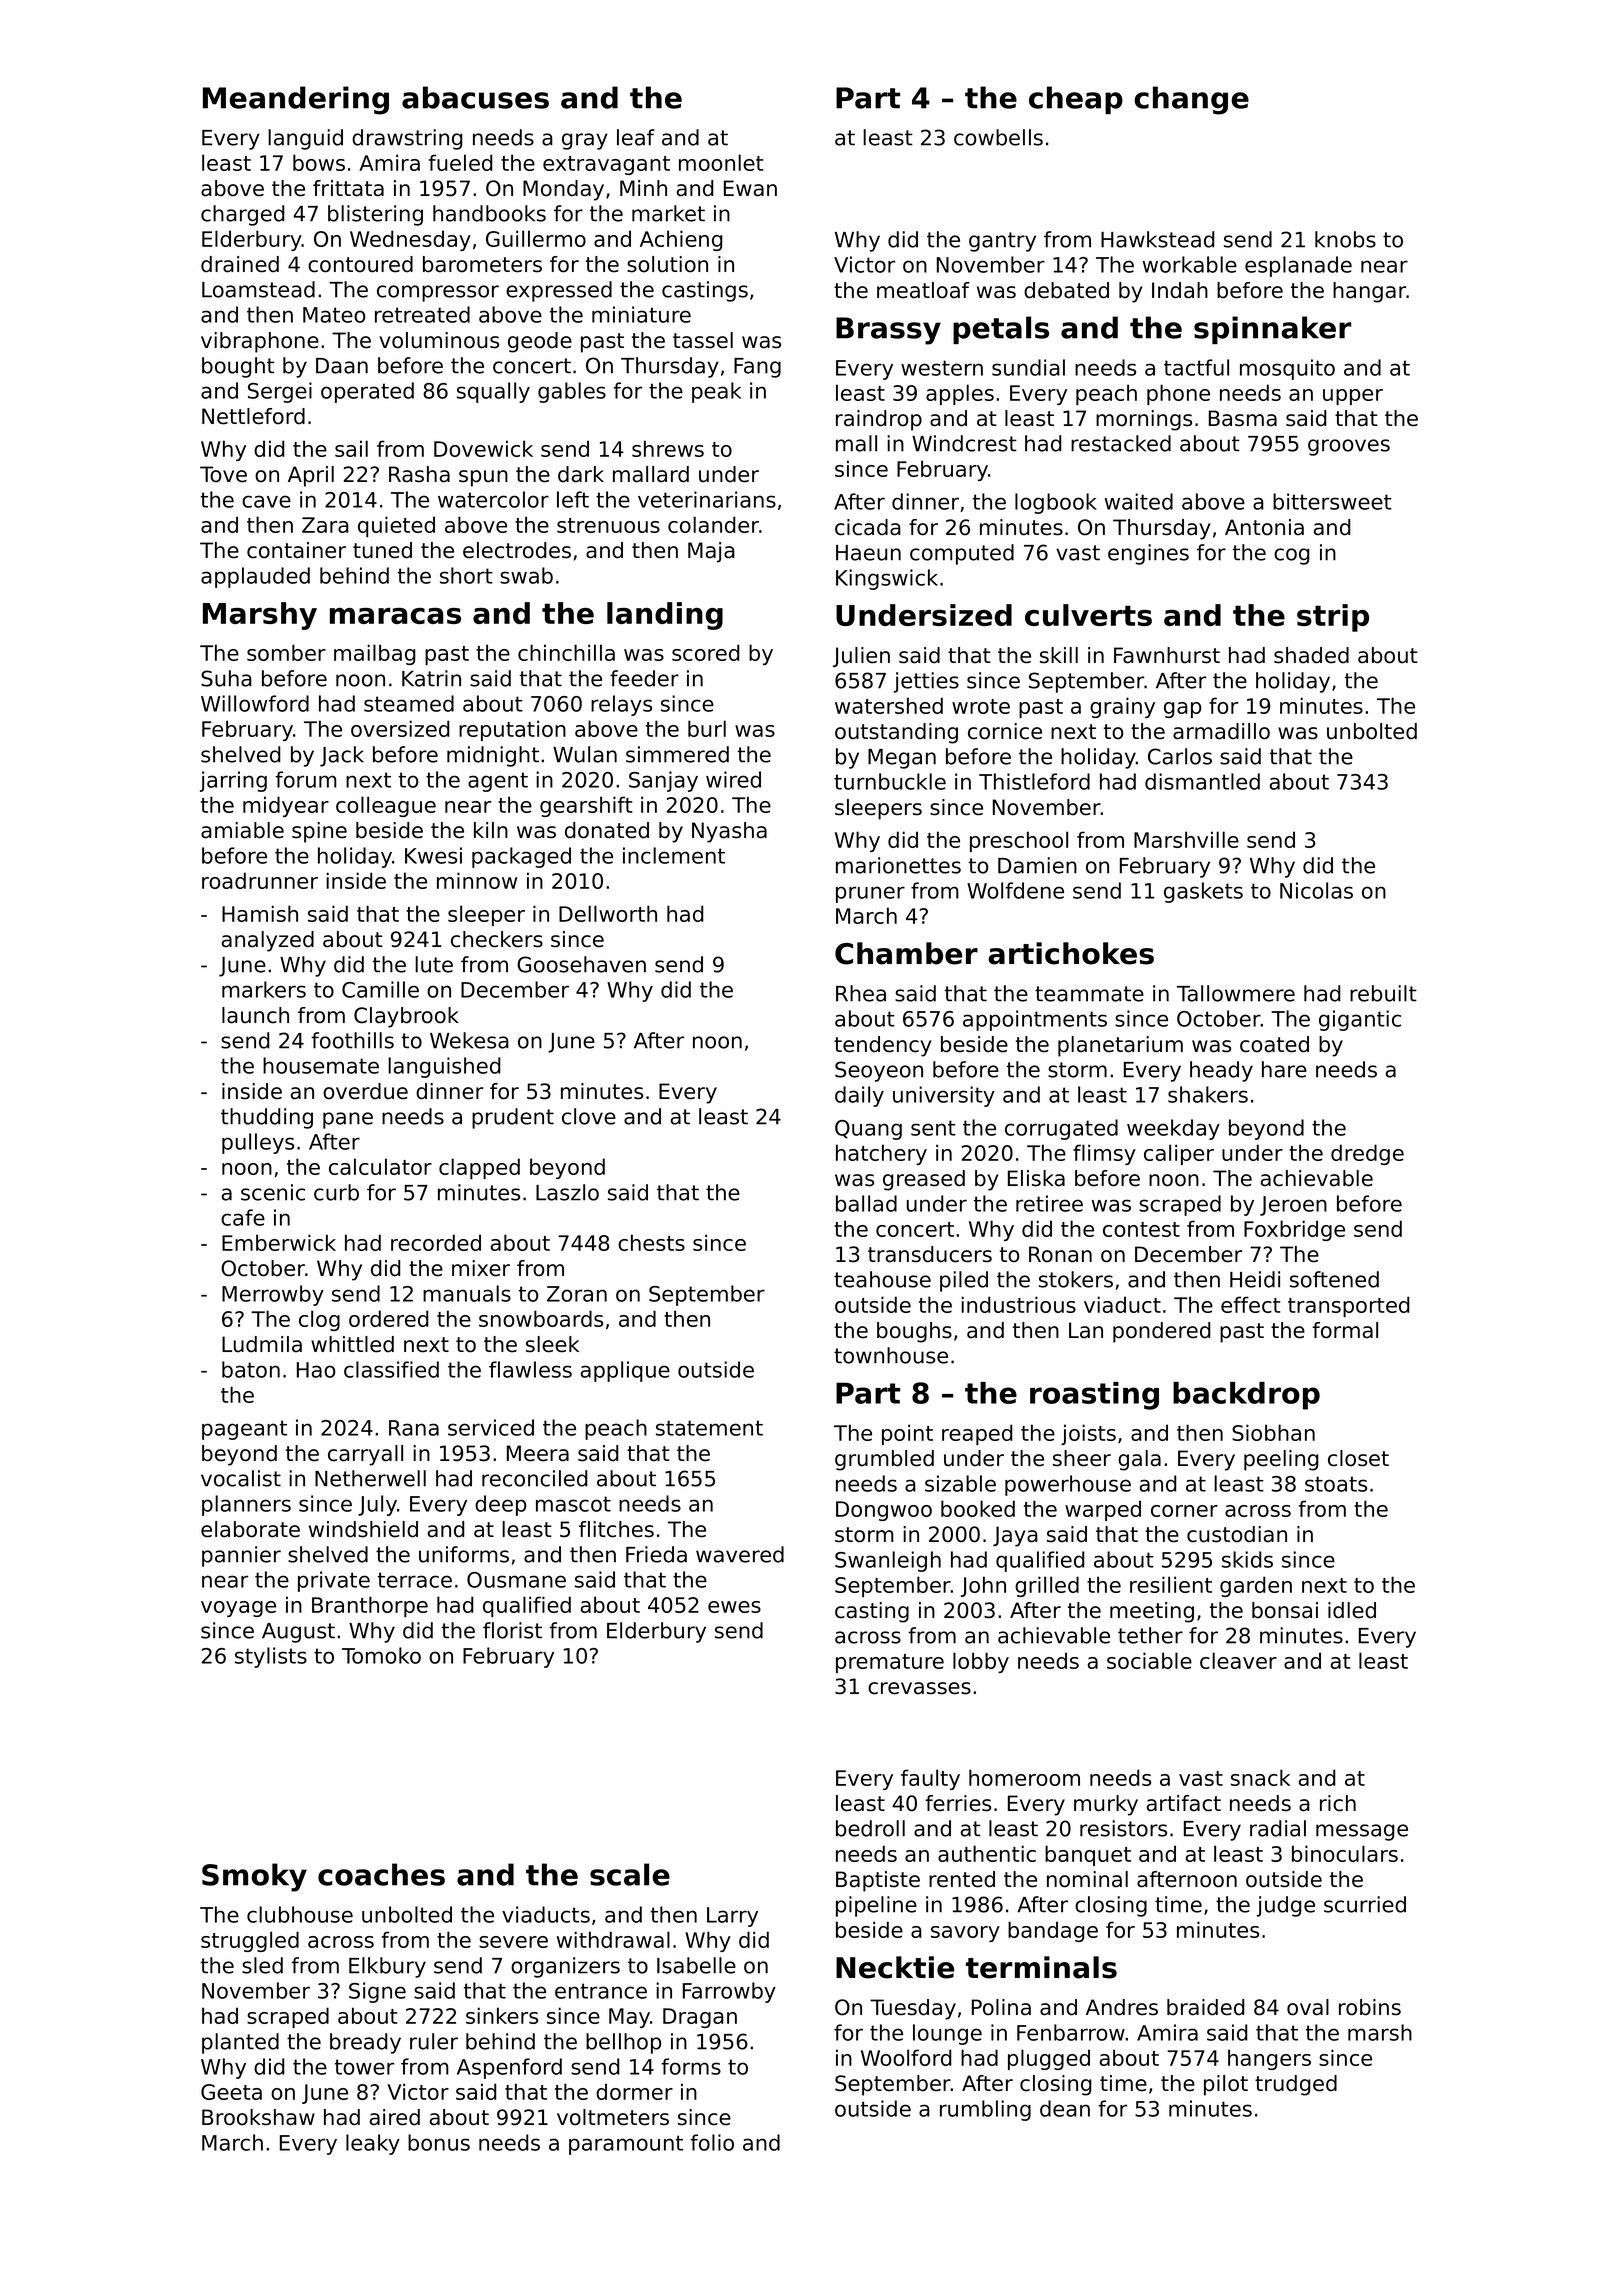  I want to click on tassel, so click(703, 340).
